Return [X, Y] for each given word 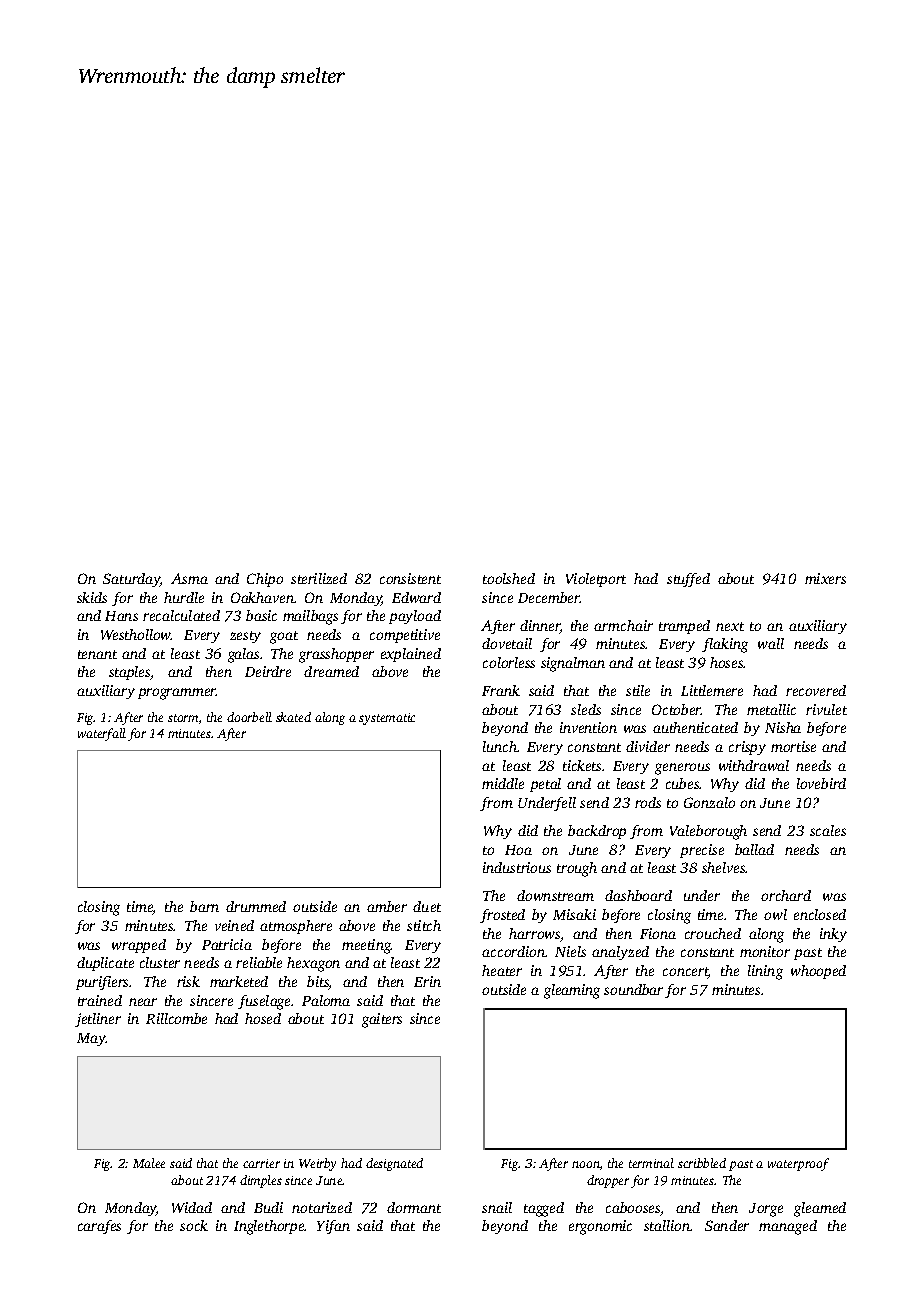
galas [243, 655]
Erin [427, 981]
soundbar [633, 989]
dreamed [331, 671]
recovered [816, 690]
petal [545, 785]
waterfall [102, 734]
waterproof [798, 1164]
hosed [263, 1018]
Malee [149, 1163]
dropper [608, 1181]
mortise [793, 746]
